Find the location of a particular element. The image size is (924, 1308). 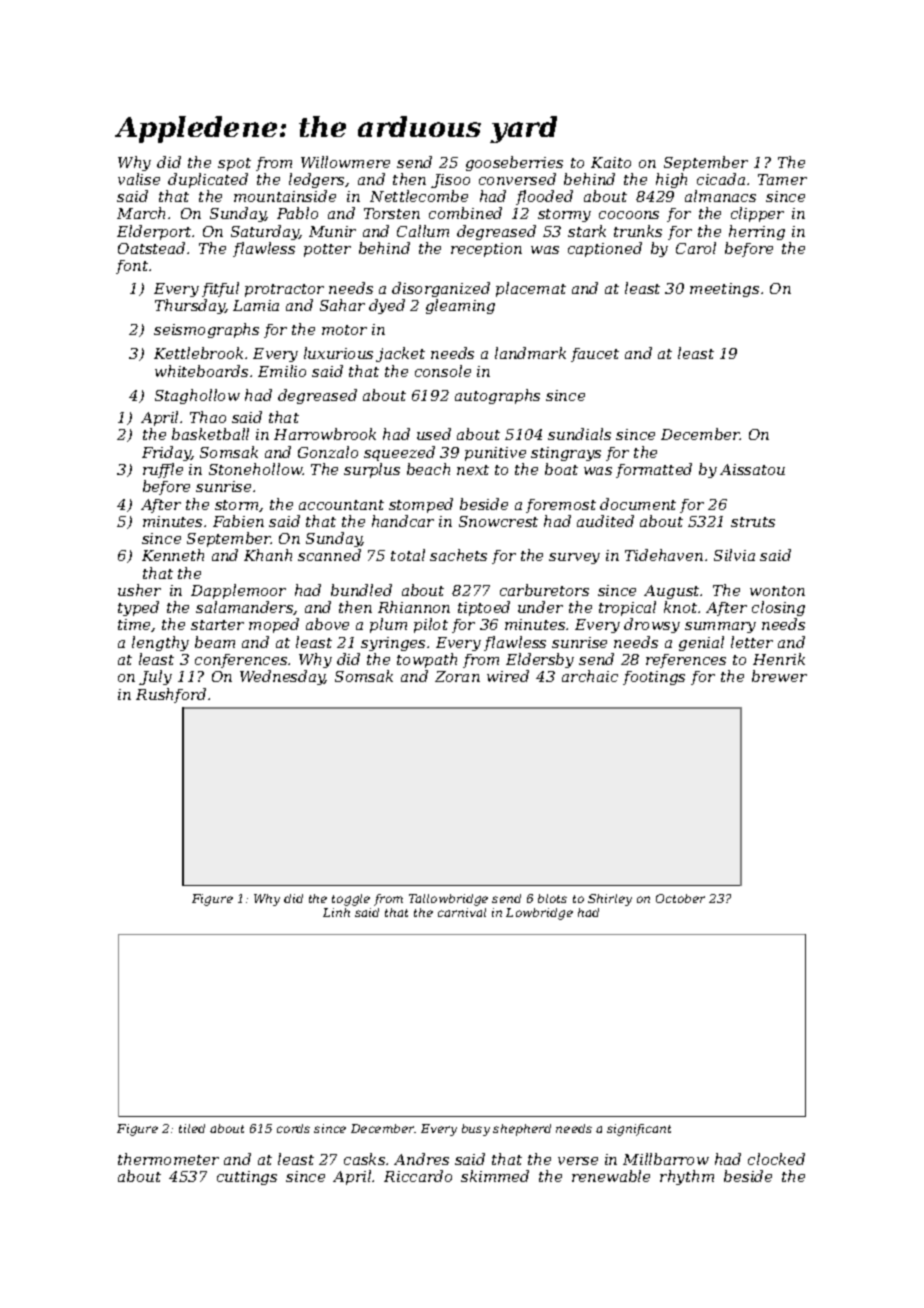

Linh is located at coordinates (336, 912).
